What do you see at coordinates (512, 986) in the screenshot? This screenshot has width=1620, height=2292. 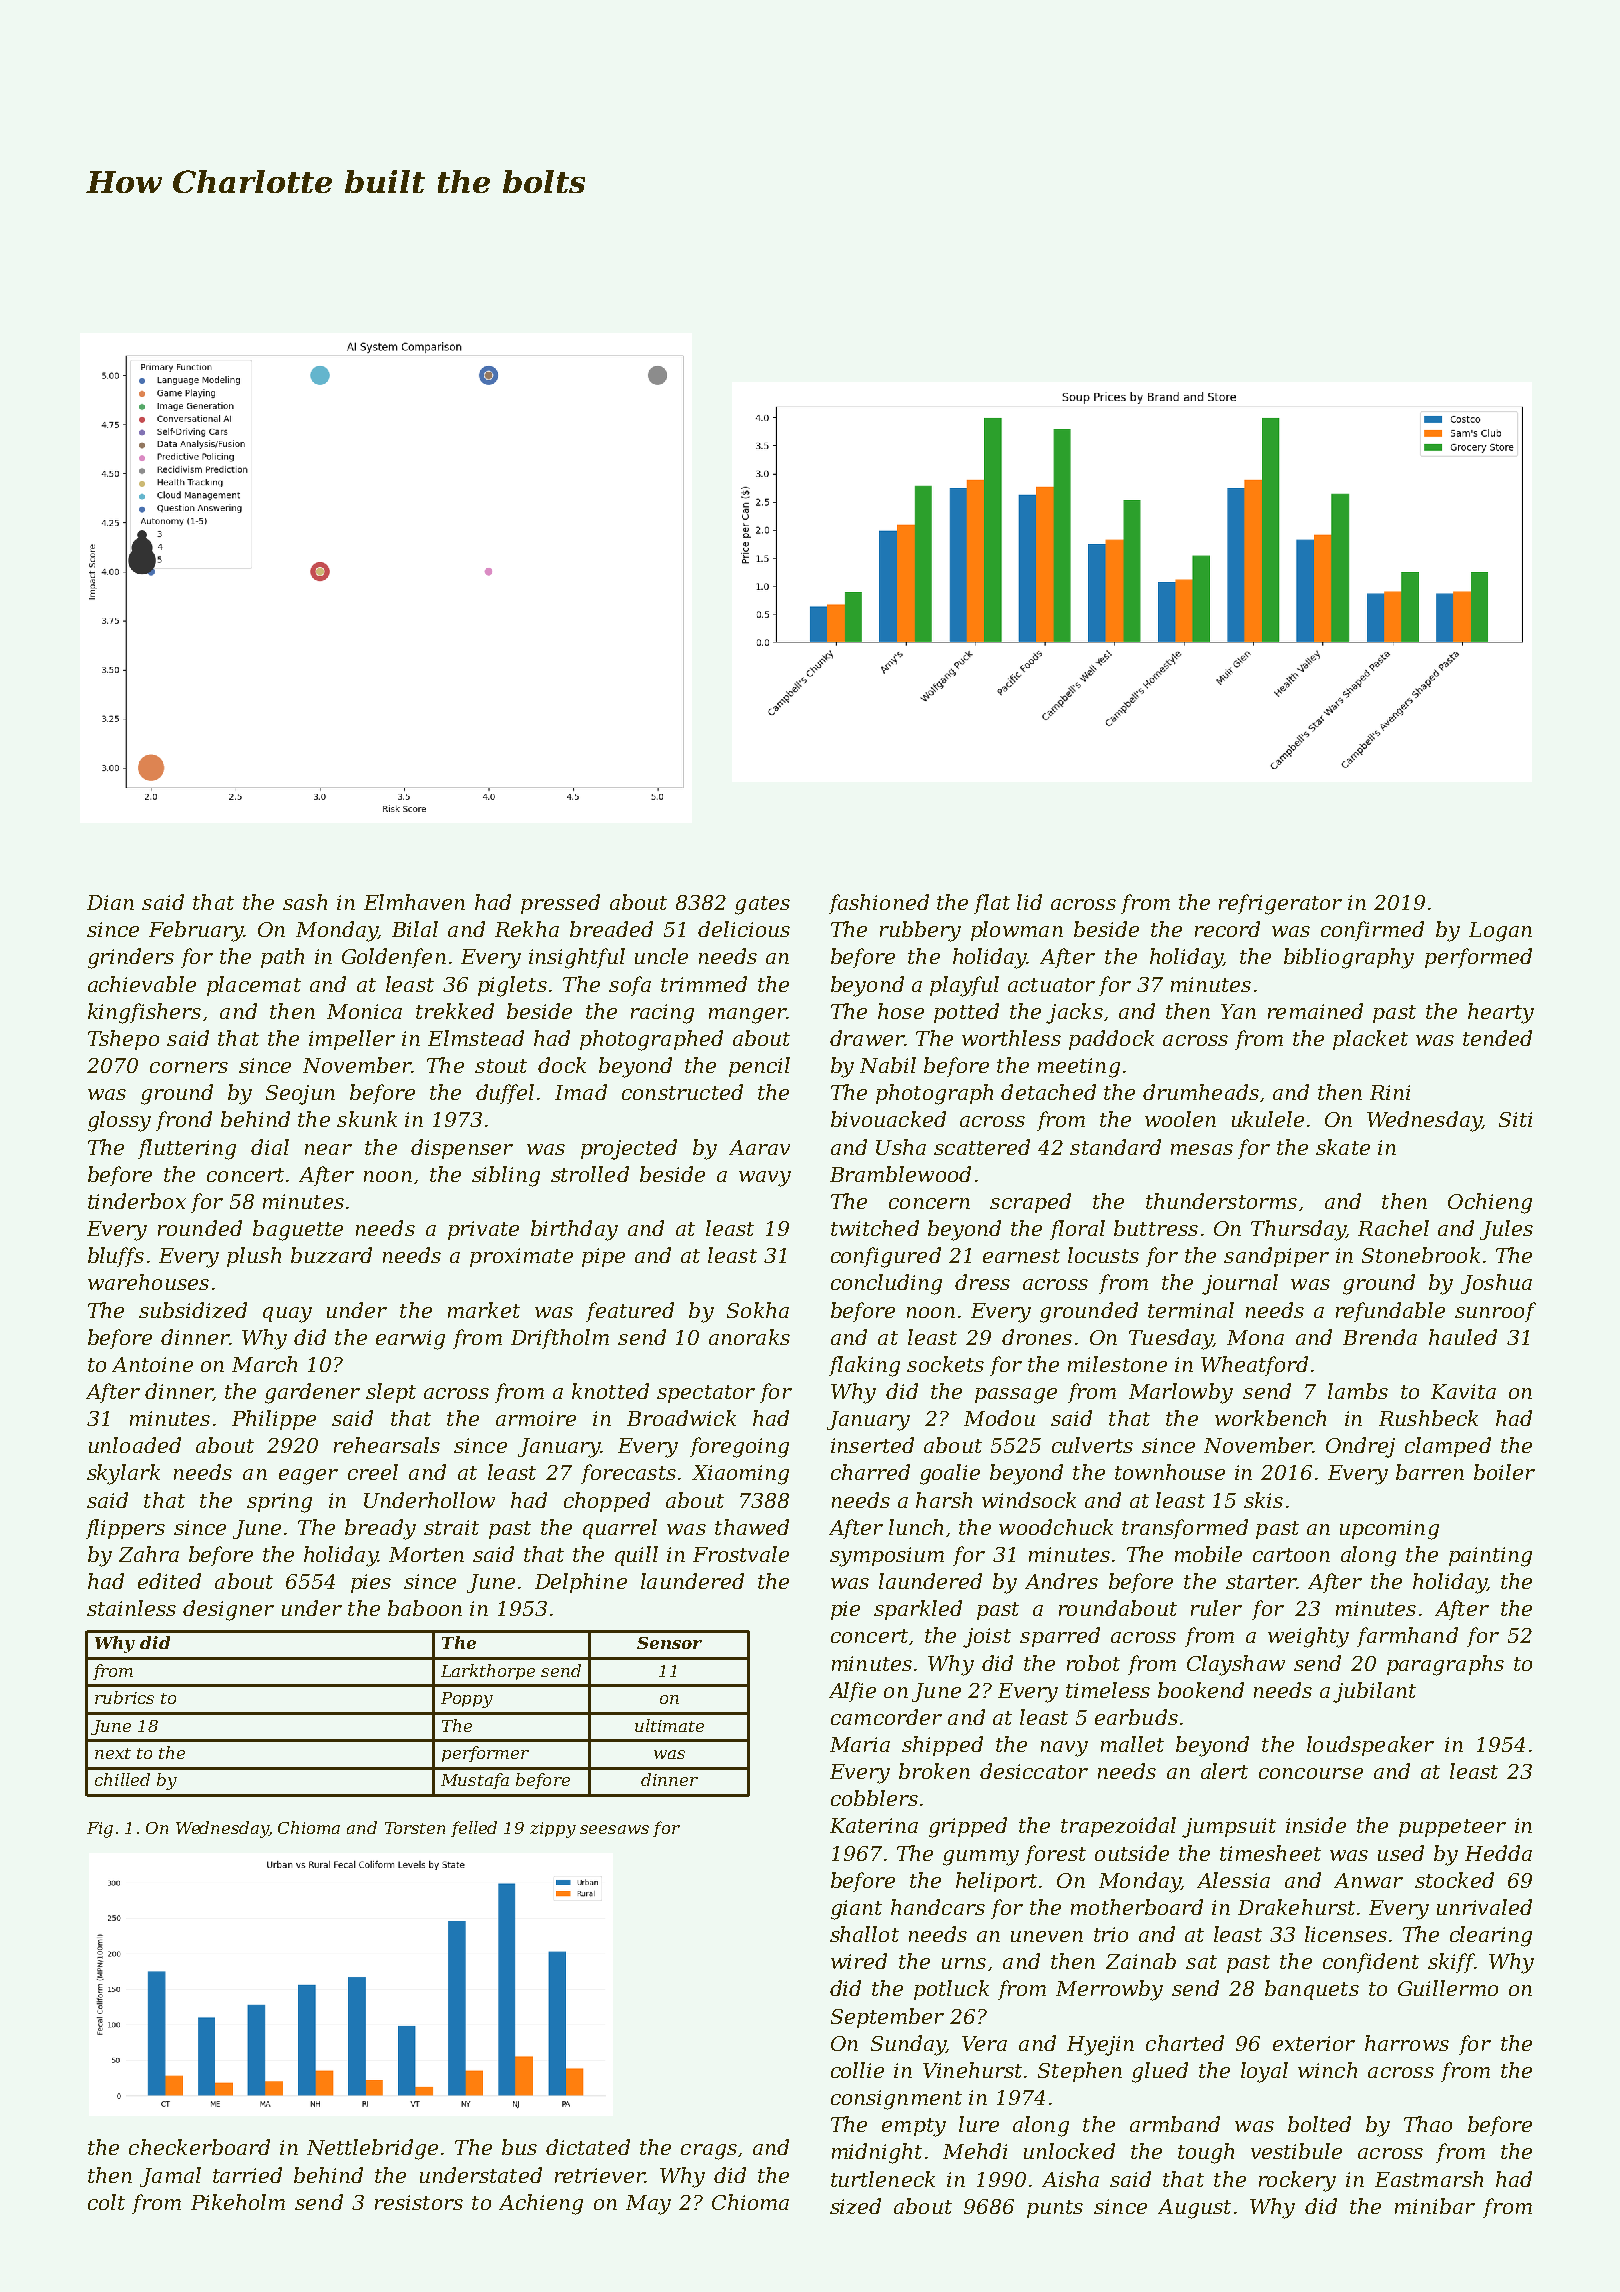 I see `piglets` at bounding box center [512, 986].
